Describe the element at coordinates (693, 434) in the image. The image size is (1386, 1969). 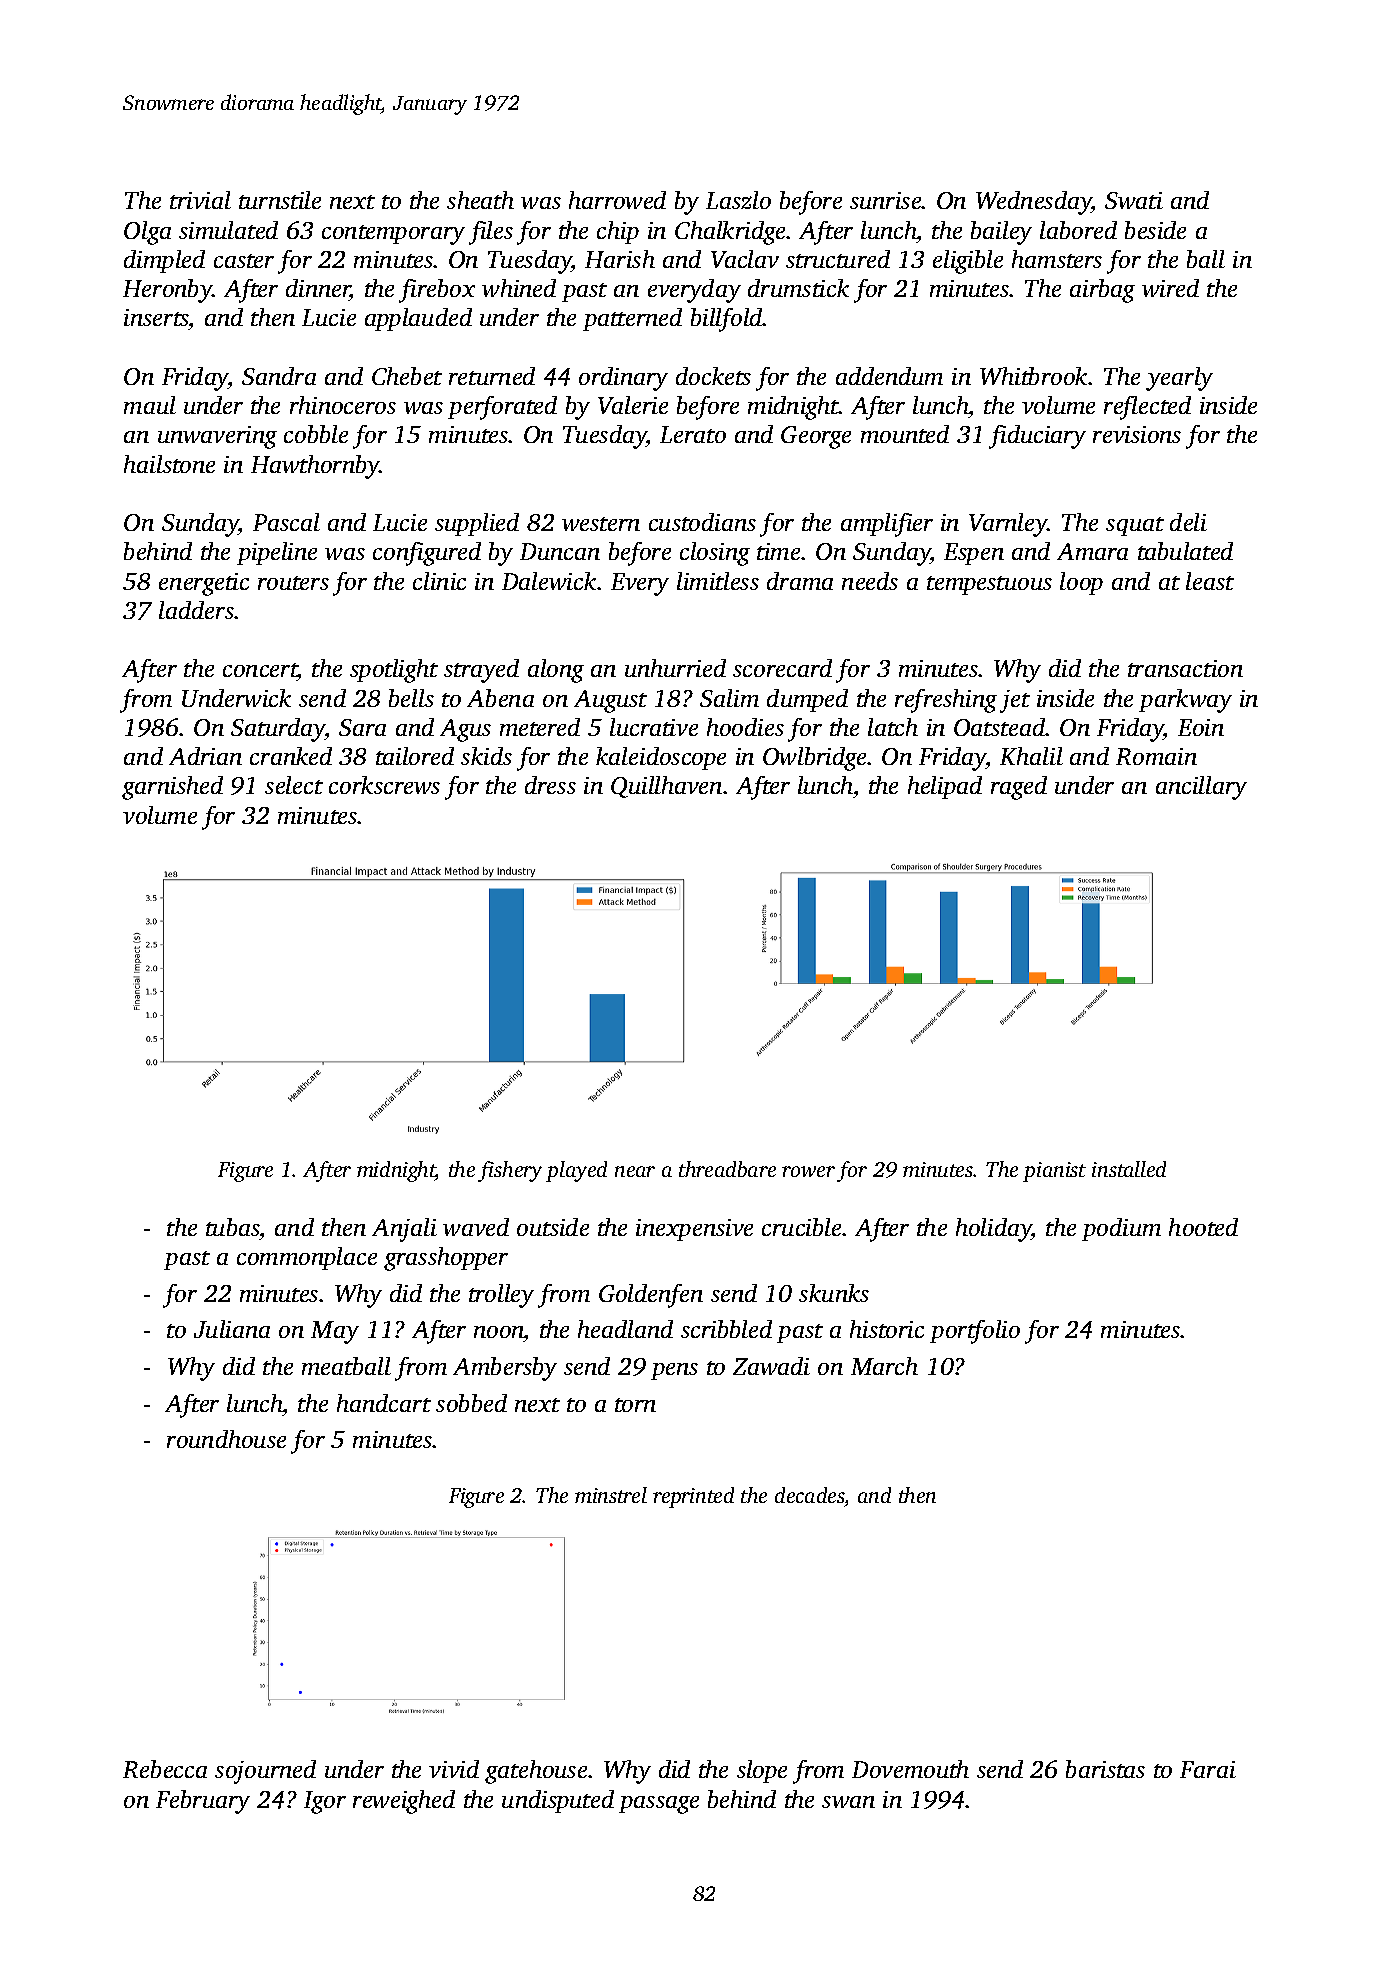
I see `Lerato` at that location.
